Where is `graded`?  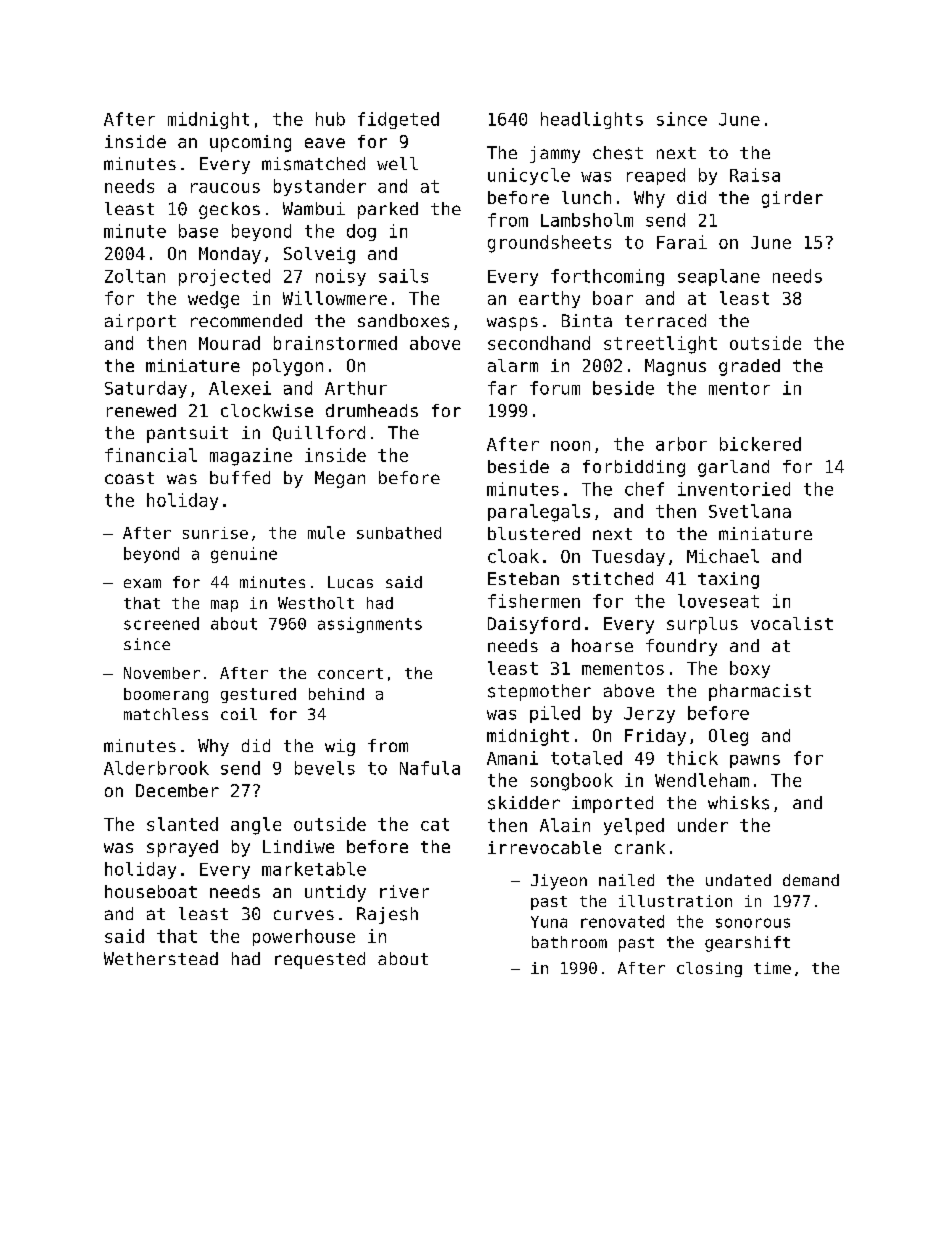
graded is located at coordinates (749, 367).
